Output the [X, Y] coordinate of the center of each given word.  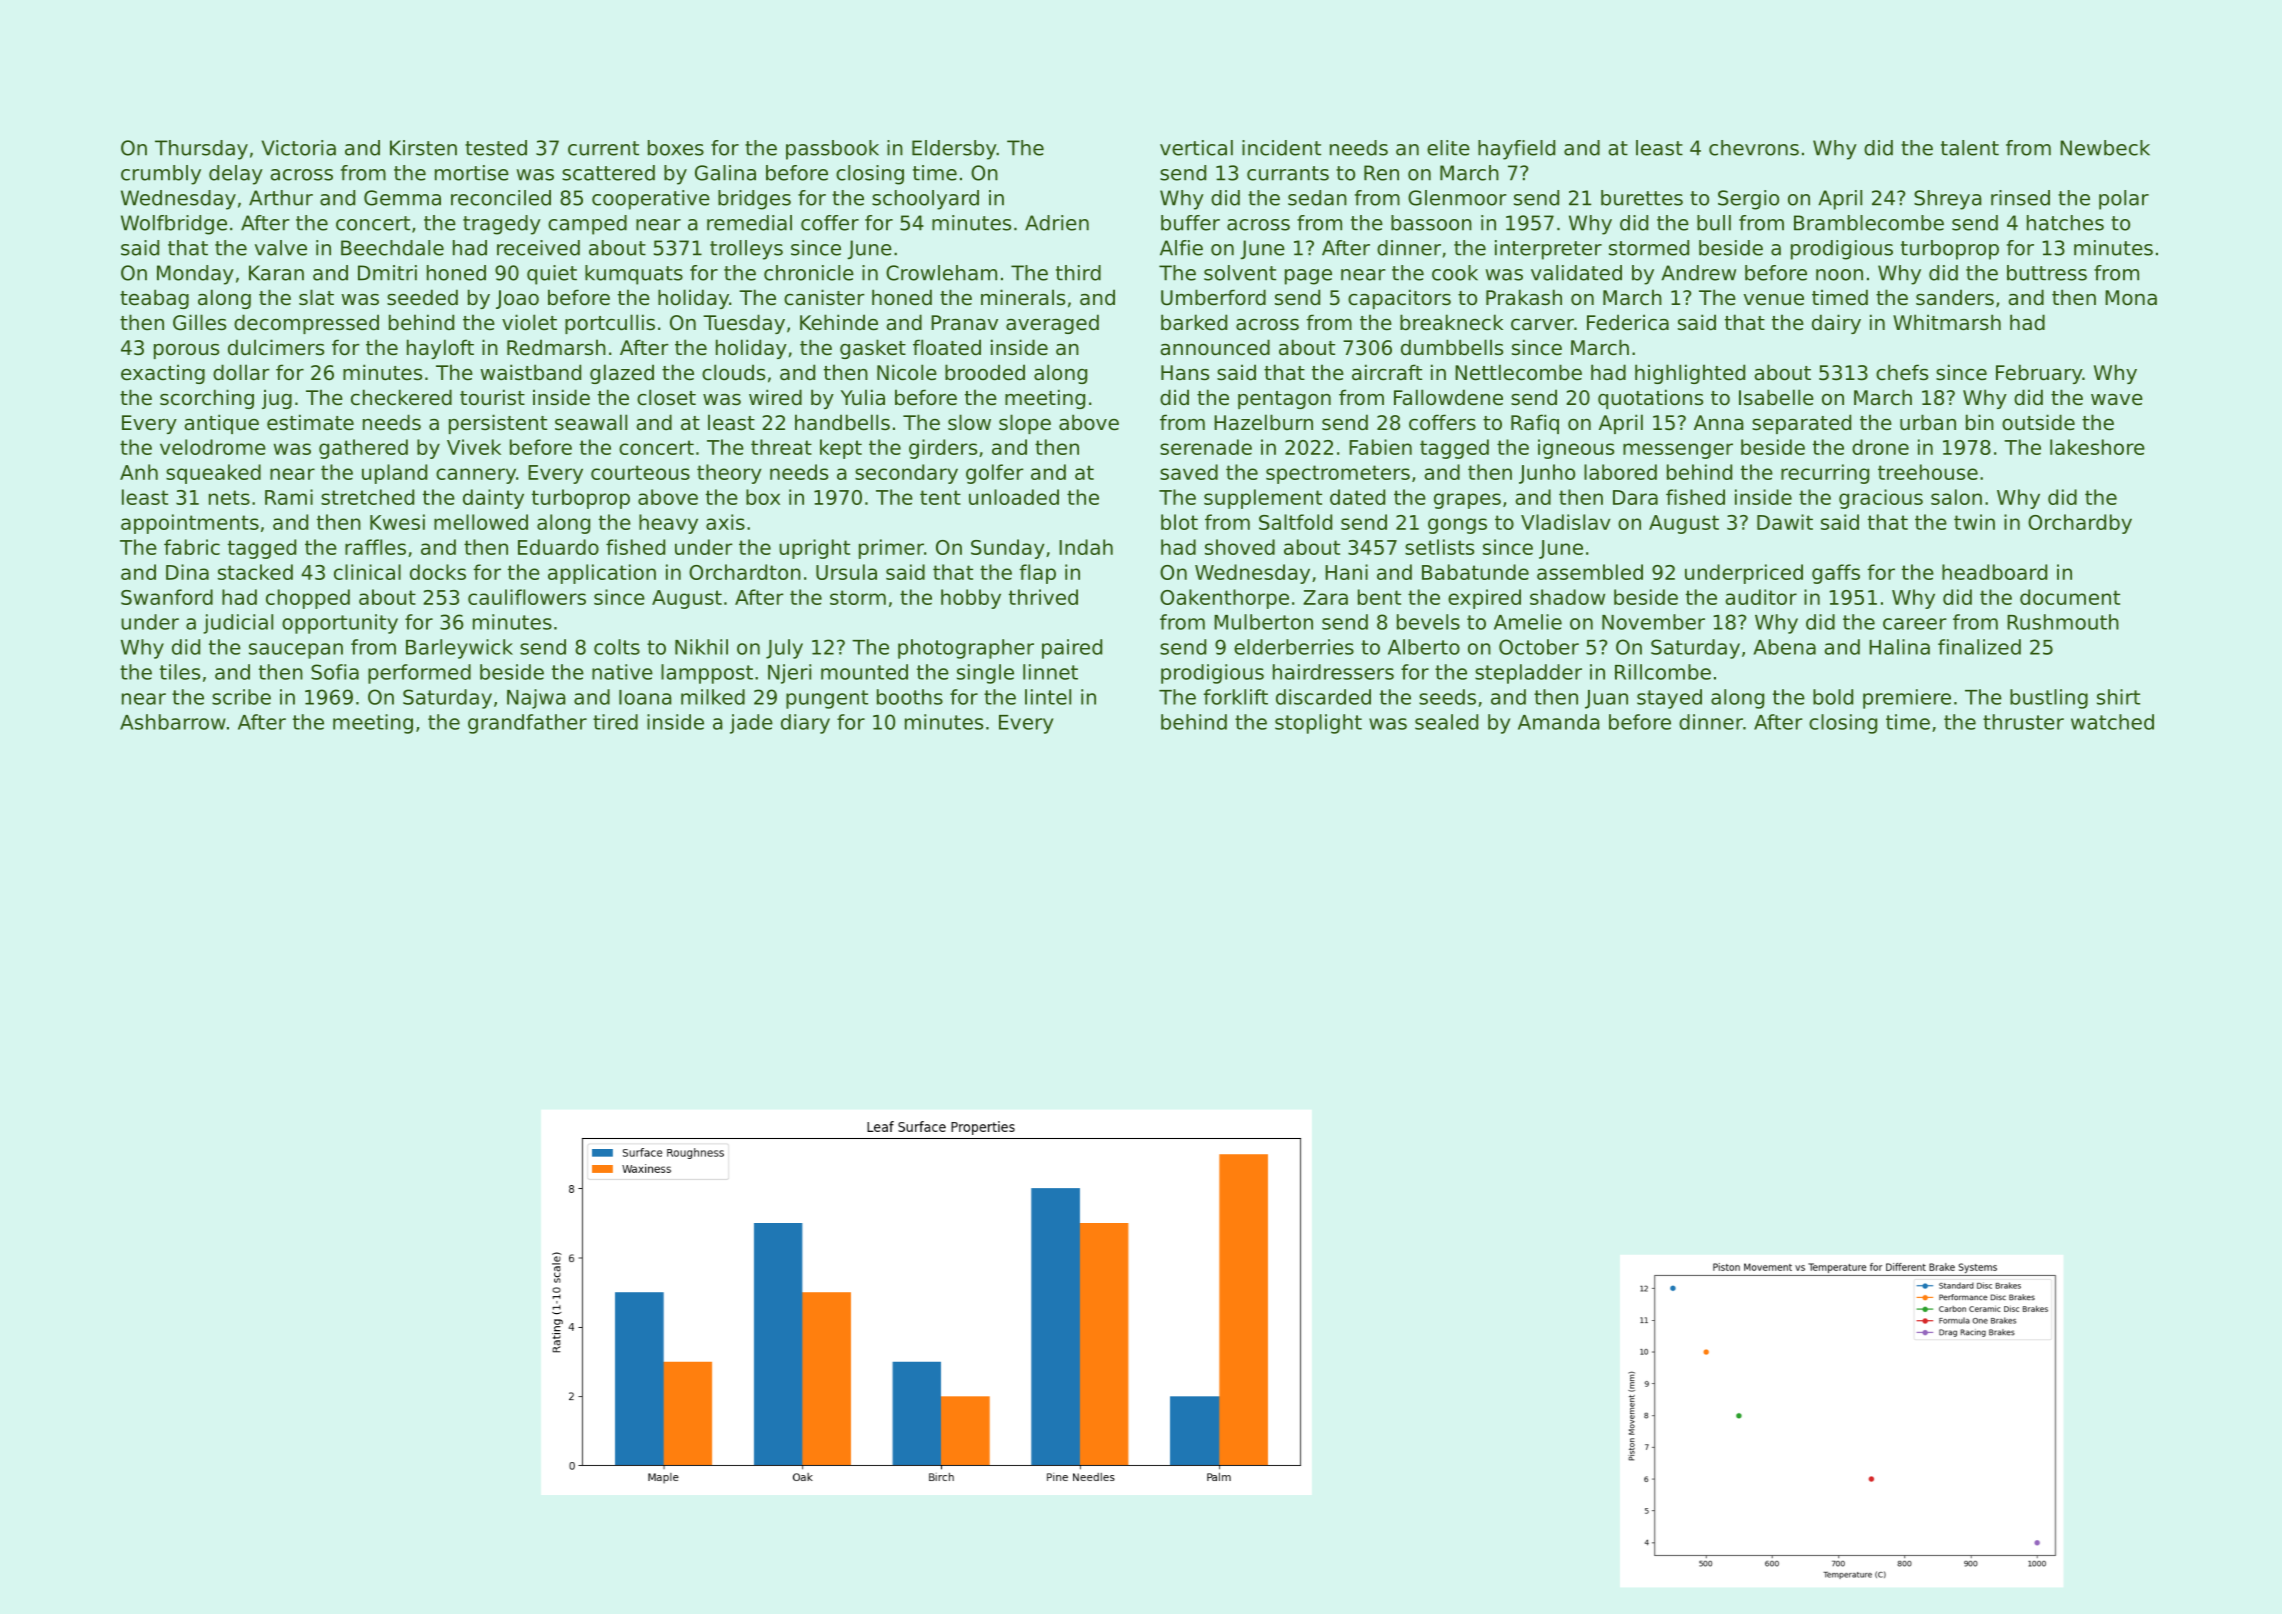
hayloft [440, 349]
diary [805, 724]
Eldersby [954, 150]
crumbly [161, 175]
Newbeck [2105, 148]
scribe [241, 697]
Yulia [863, 397]
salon [1956, 497]
